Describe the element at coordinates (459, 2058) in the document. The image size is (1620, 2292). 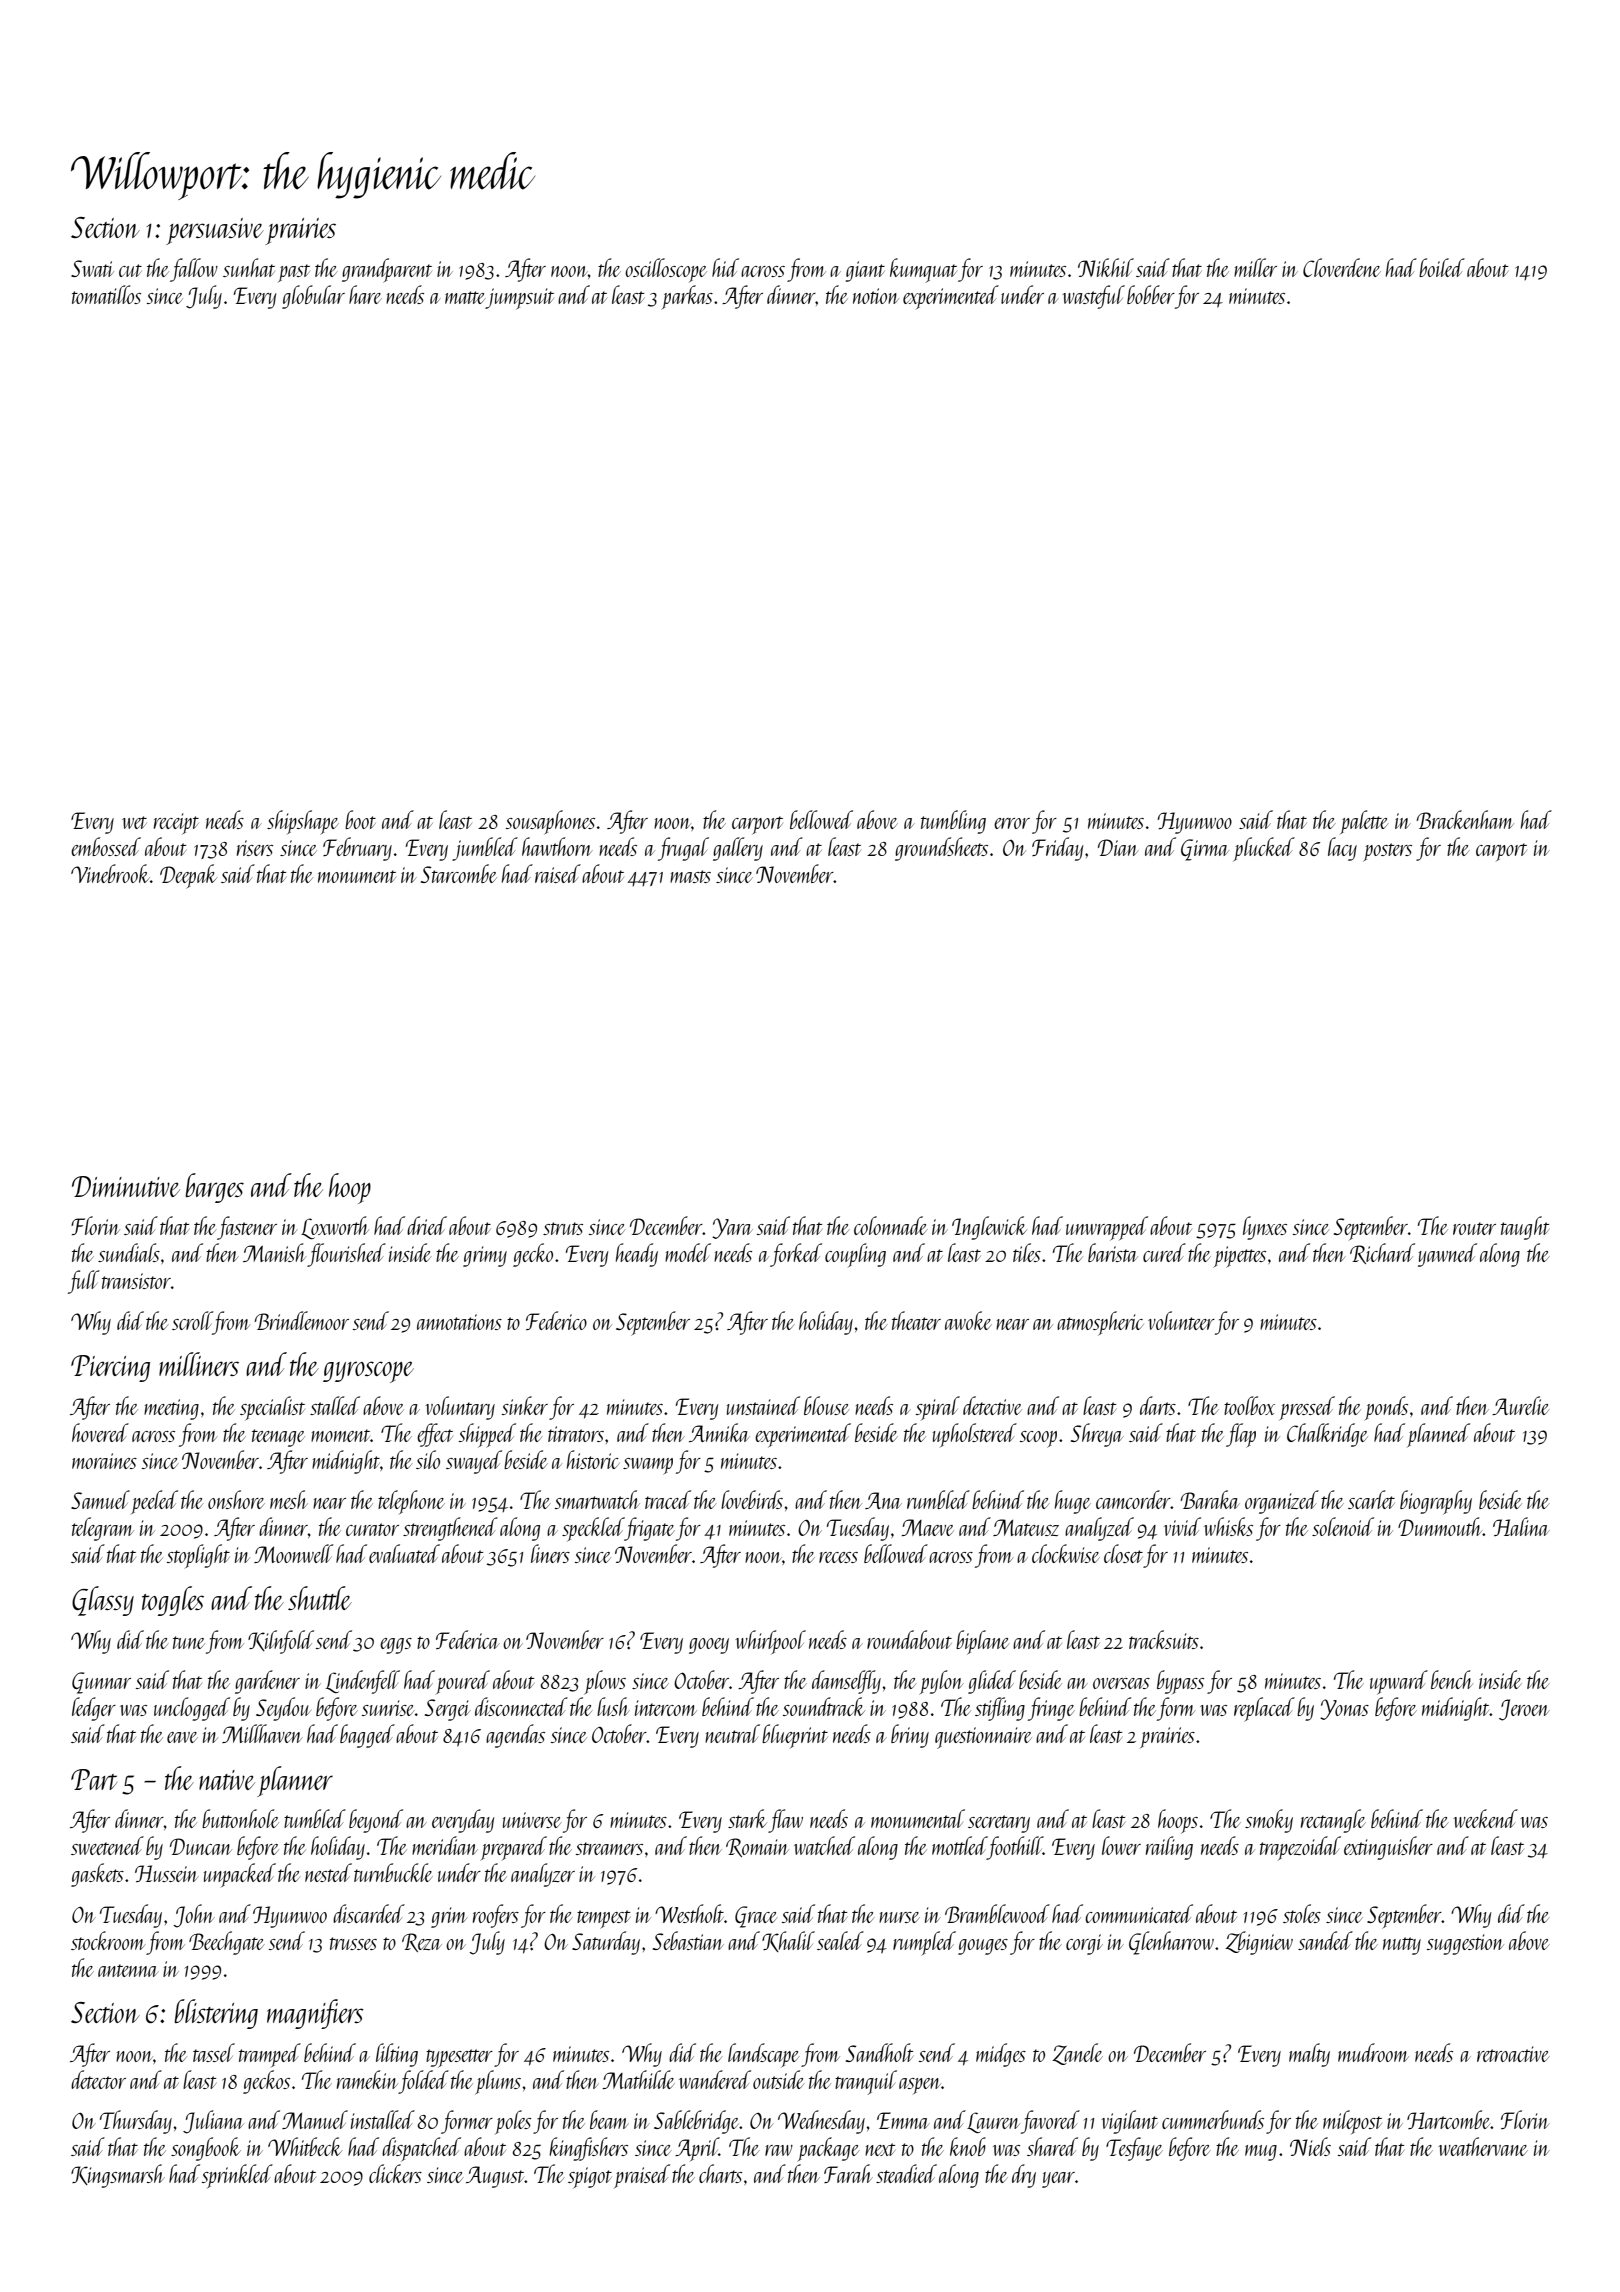
I see `typesetter` at that location.
